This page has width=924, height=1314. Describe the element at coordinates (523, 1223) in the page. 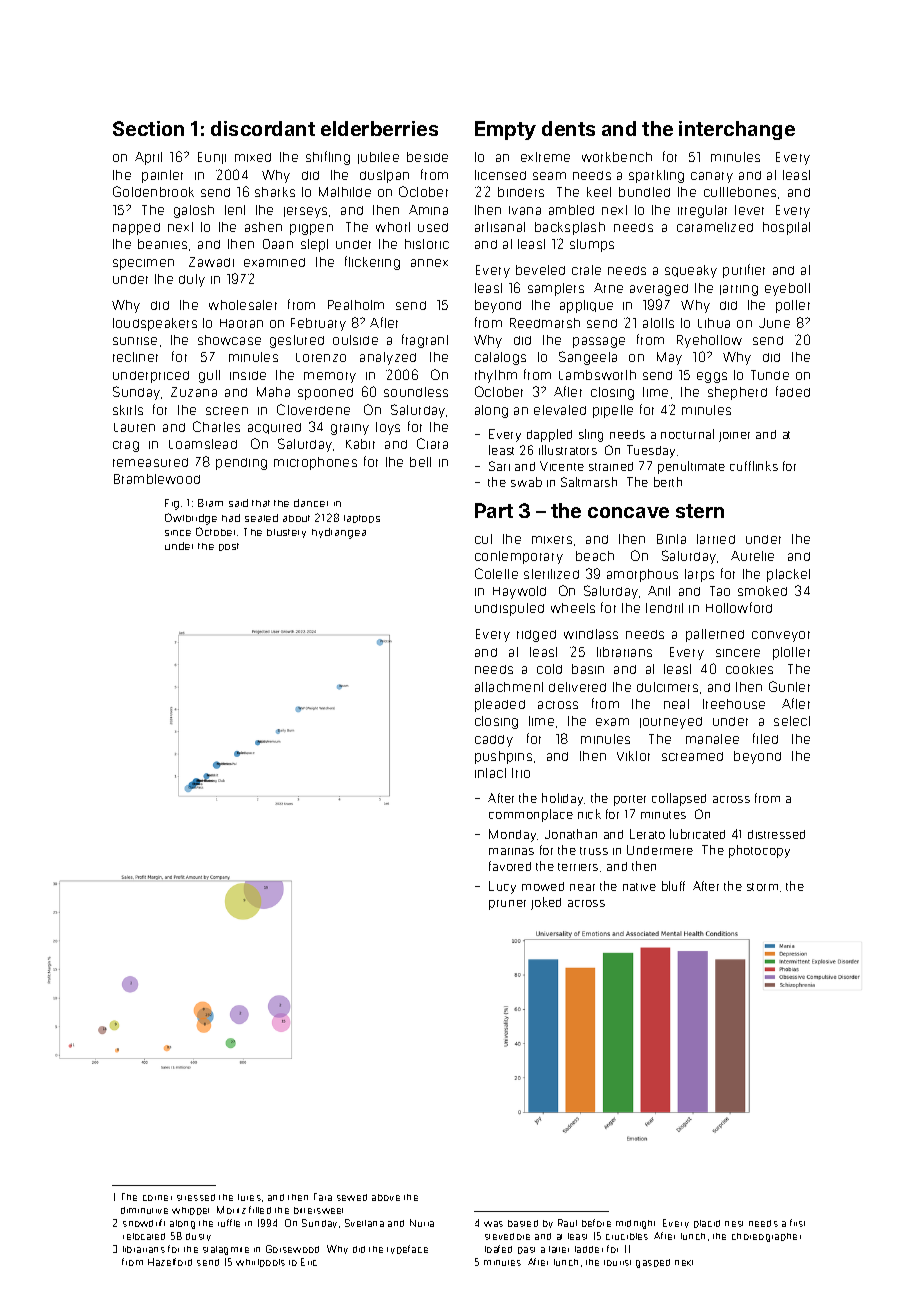

I see `basted` at that location.
